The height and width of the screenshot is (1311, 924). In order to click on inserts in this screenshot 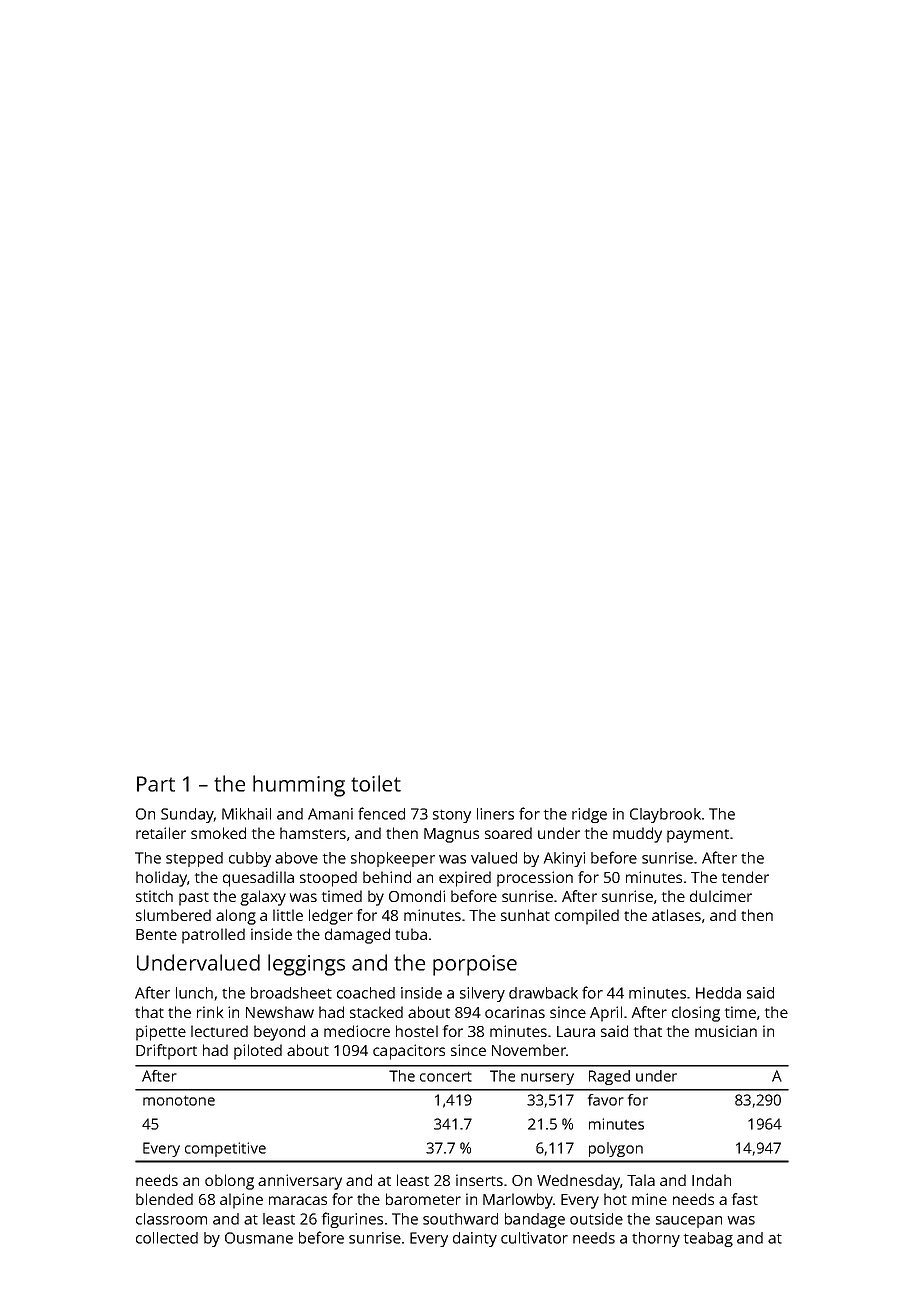, I will do `click(479, 1180)`.
